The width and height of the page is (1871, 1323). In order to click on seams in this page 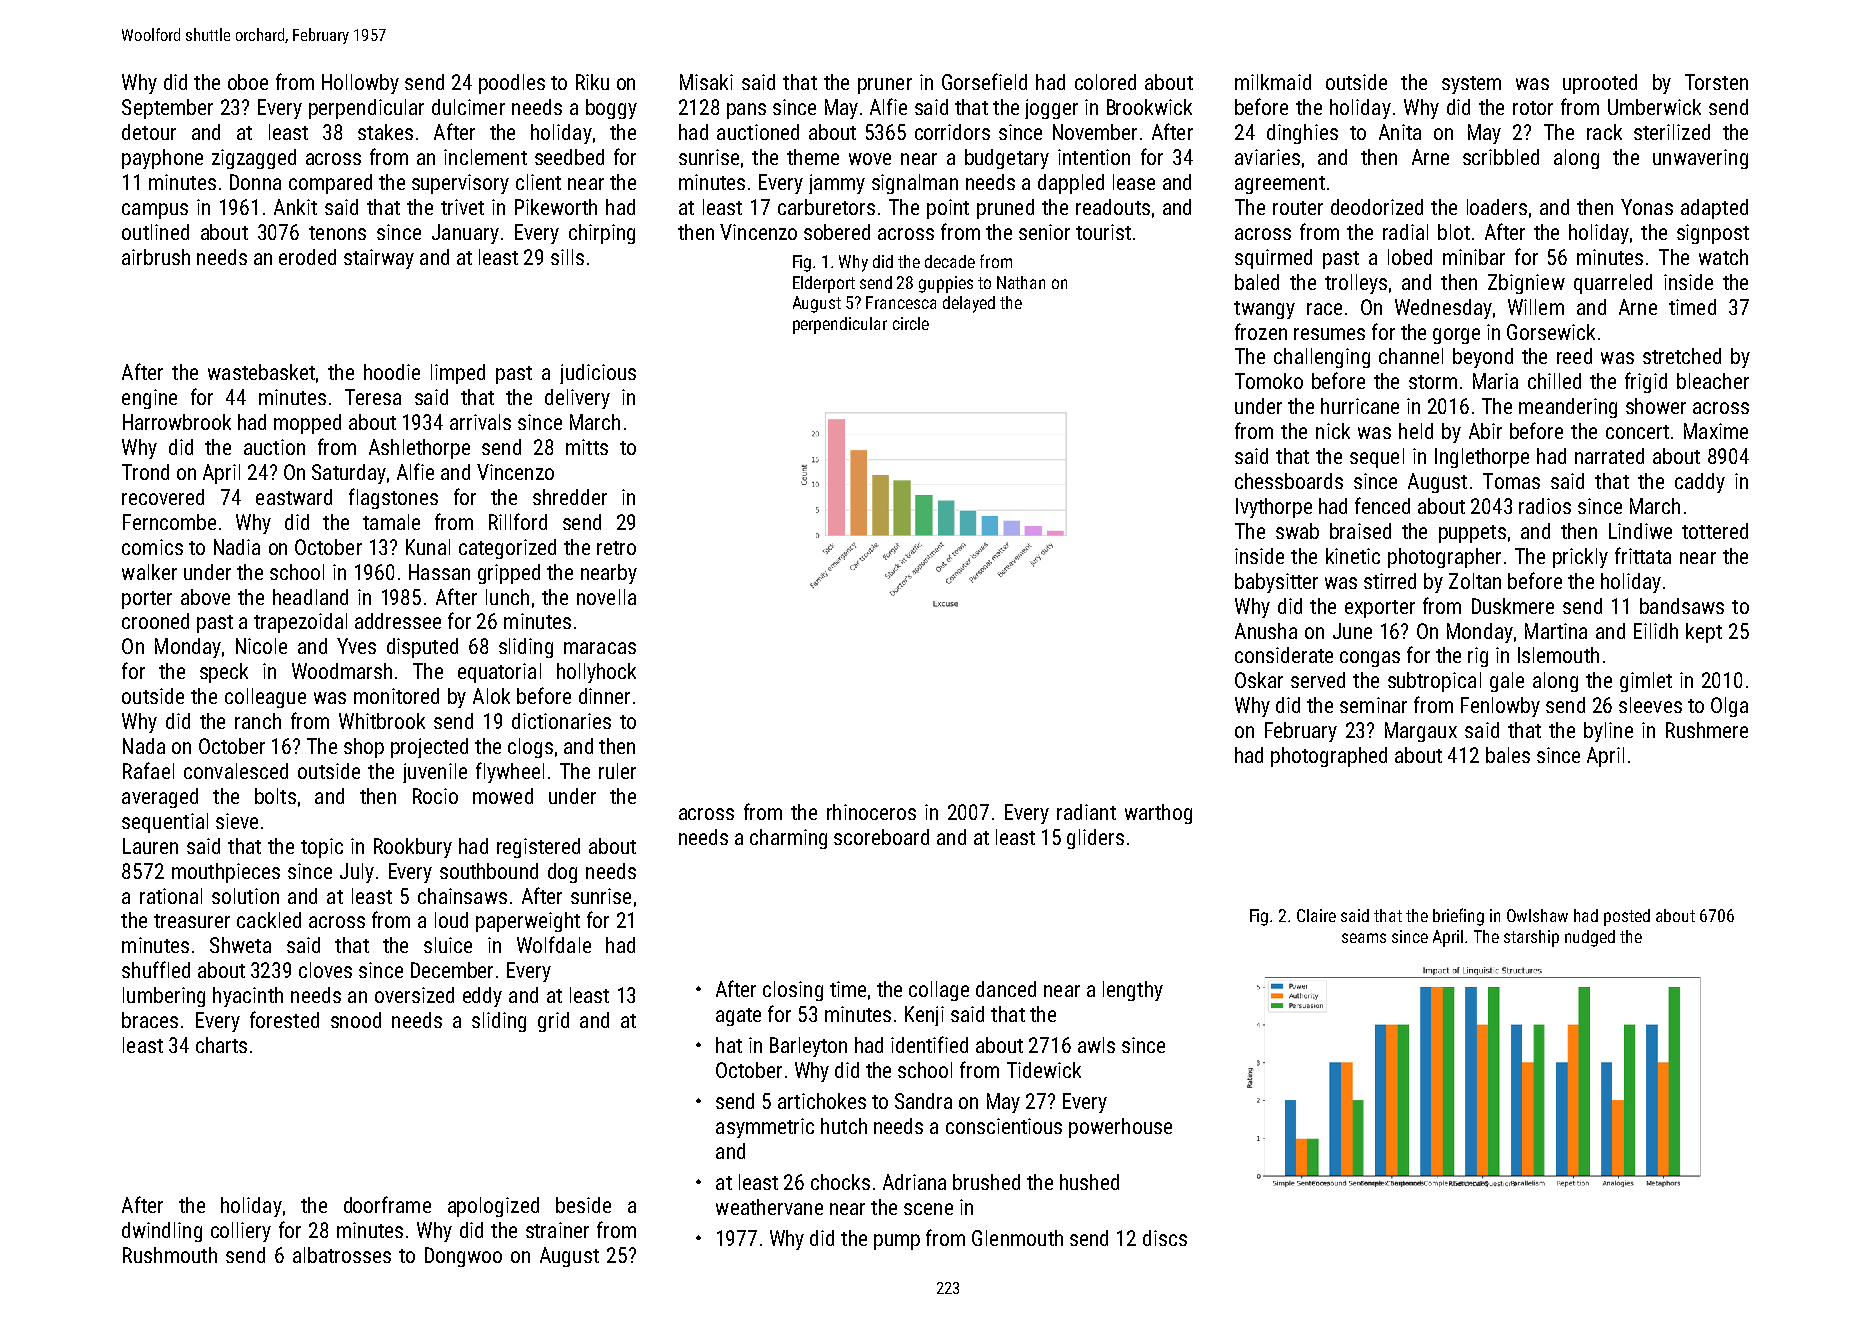, I will do `click(1364, 938)`.
